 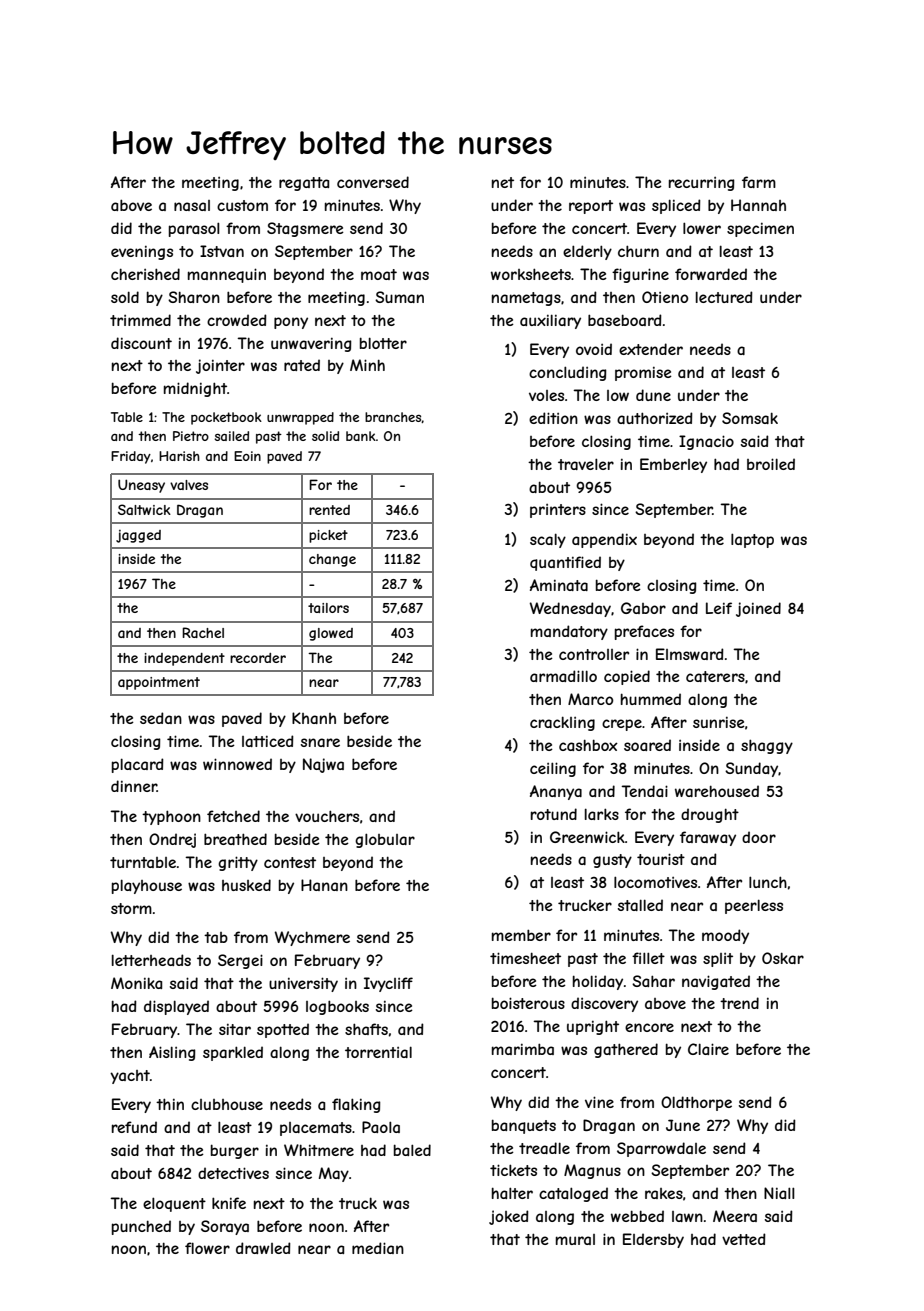 What do you see at coordinates (754, 906) in the screenshot?
I see `peerless` at bounding box center [754, 906].
